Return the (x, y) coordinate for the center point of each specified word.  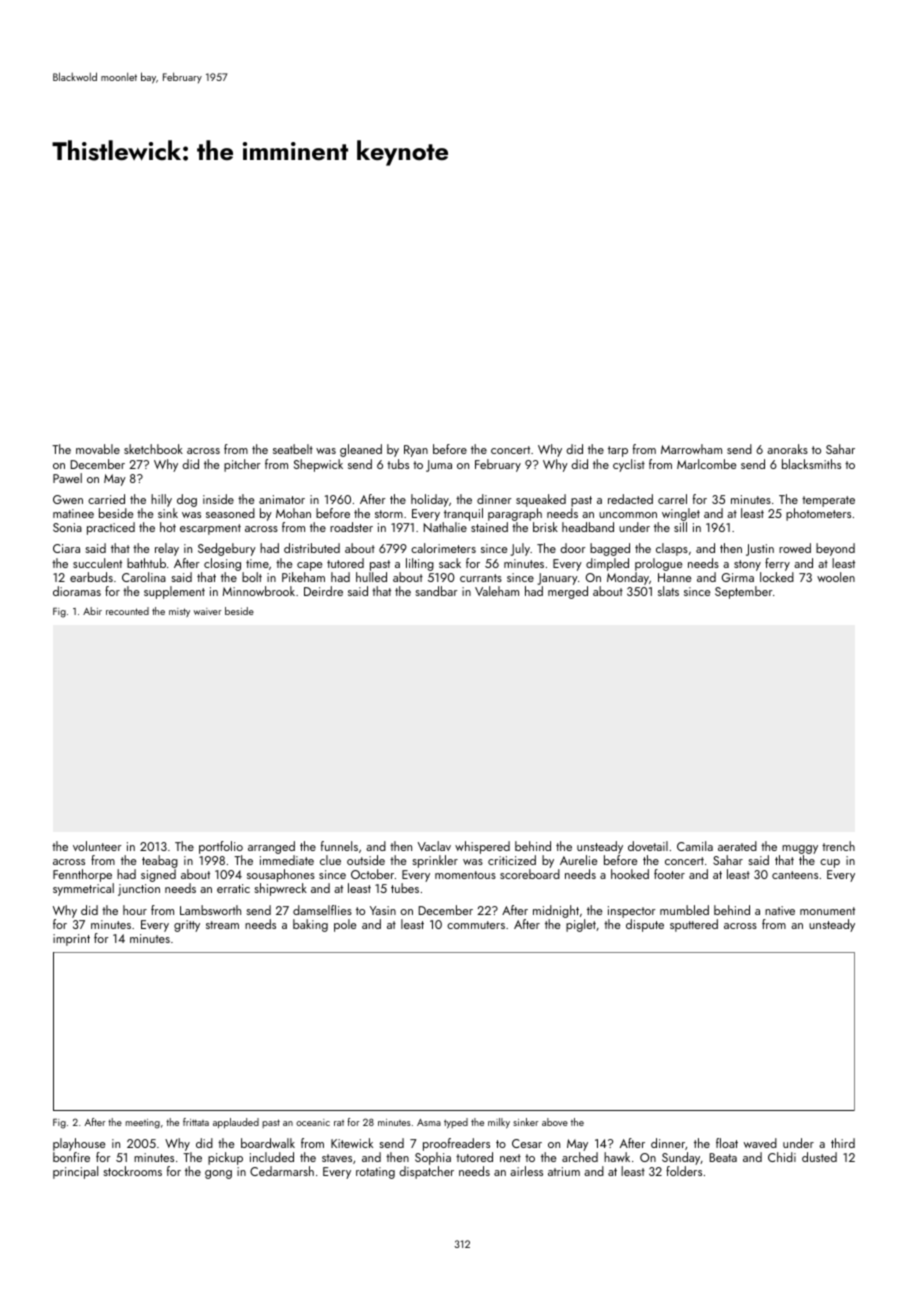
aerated (737, 846)
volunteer (97, 846)
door (573, 548)
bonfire (71, 1157)
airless (526, 1171)
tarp (618, 451)
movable (98, 449)
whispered (482, 847)
